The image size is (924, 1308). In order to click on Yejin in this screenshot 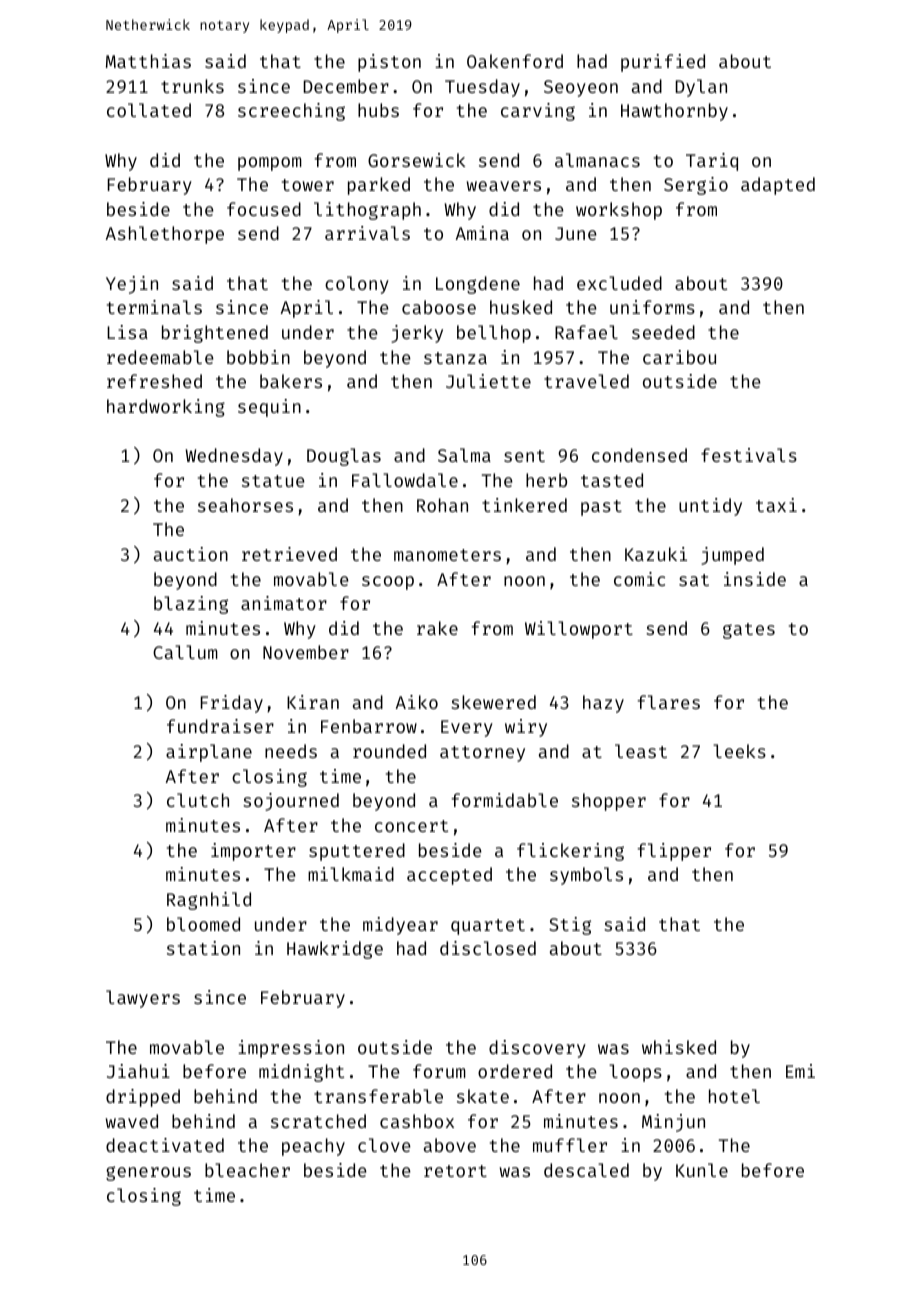, I will do `click(132, 285)`.
